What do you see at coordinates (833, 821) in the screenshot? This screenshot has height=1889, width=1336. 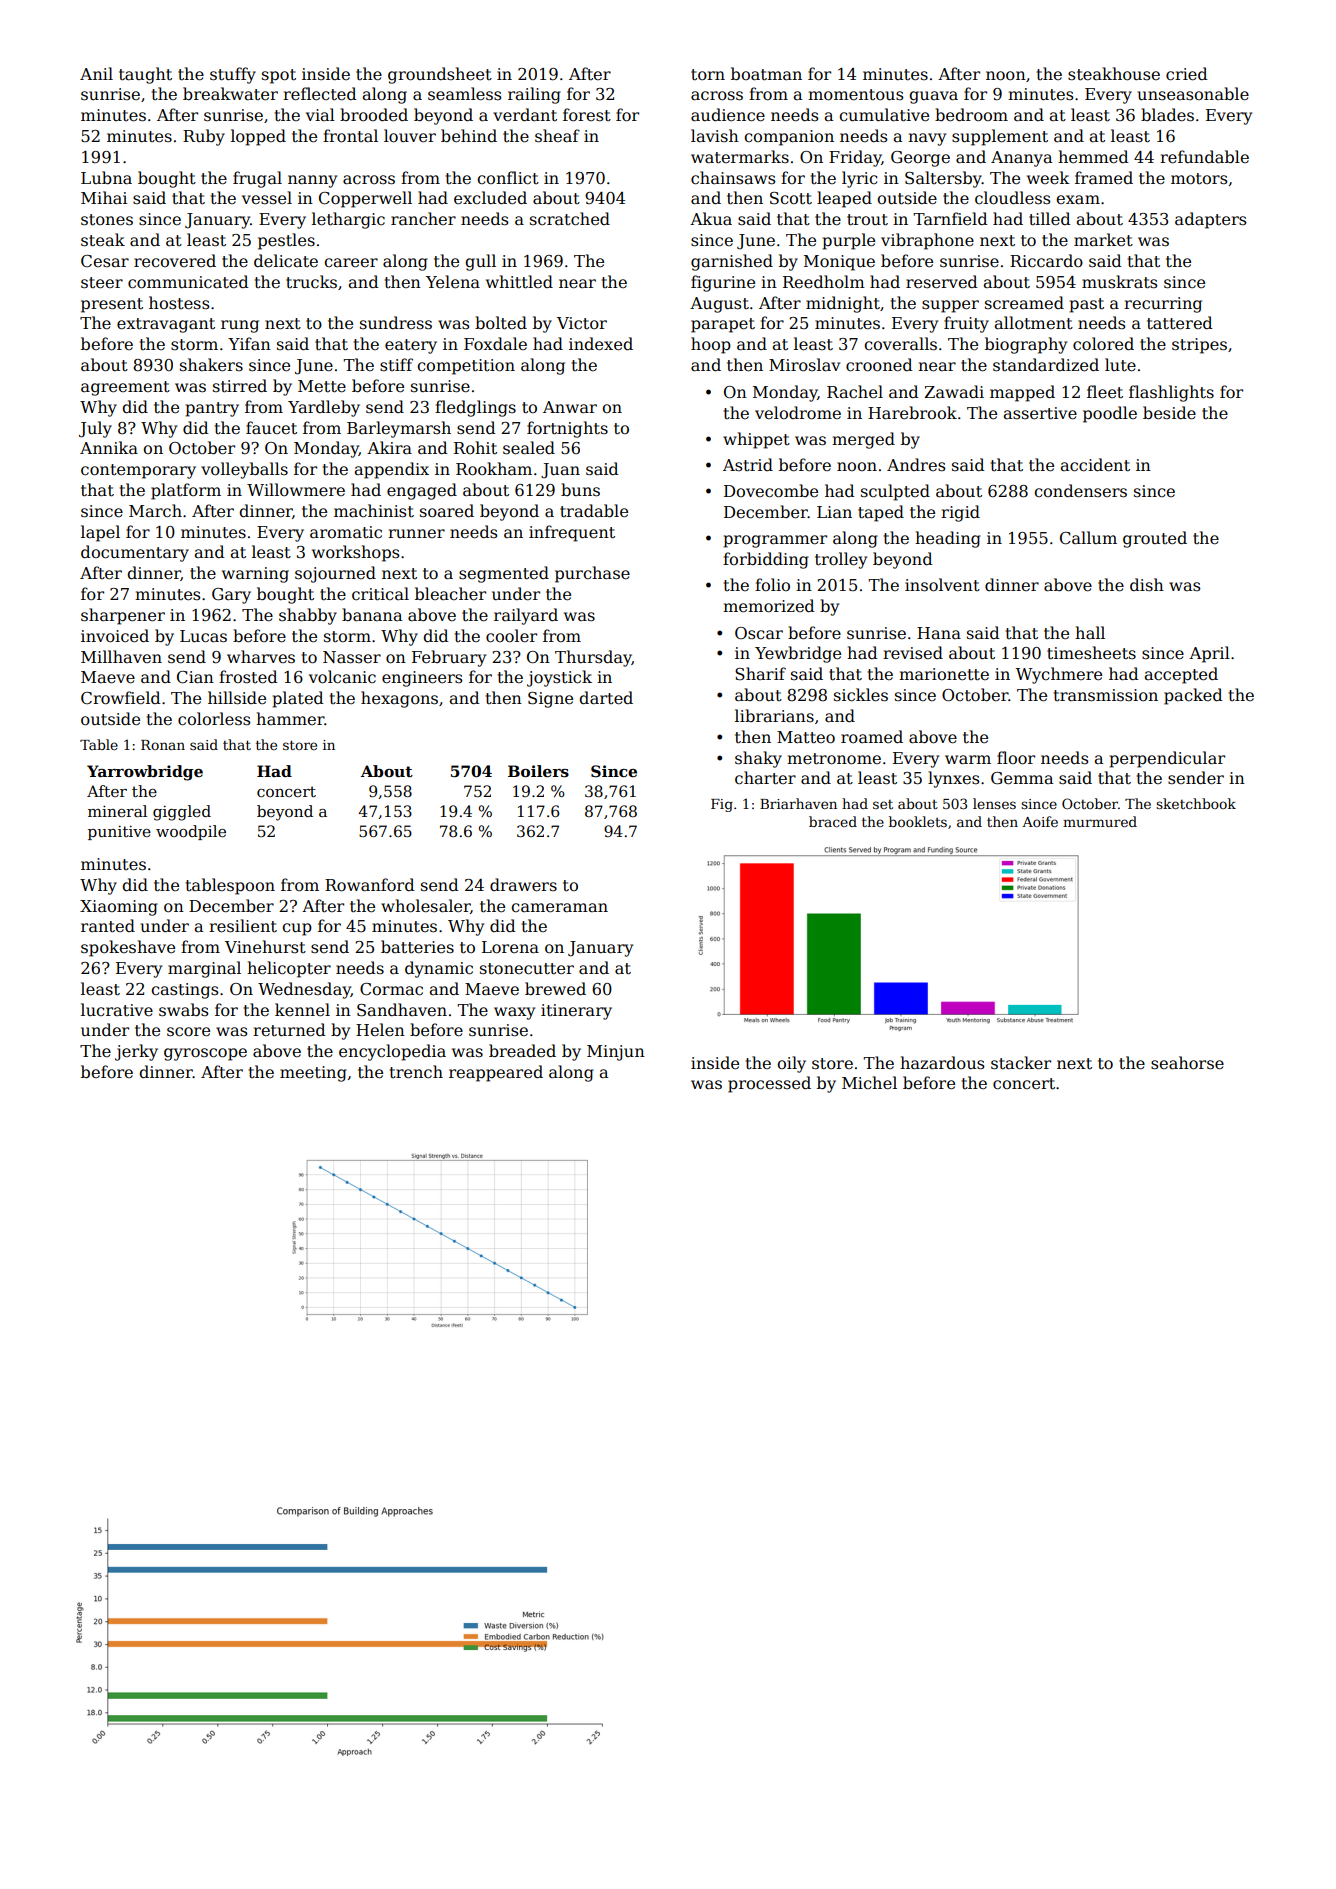 I see `braced` at bounding box center [833, 821].
